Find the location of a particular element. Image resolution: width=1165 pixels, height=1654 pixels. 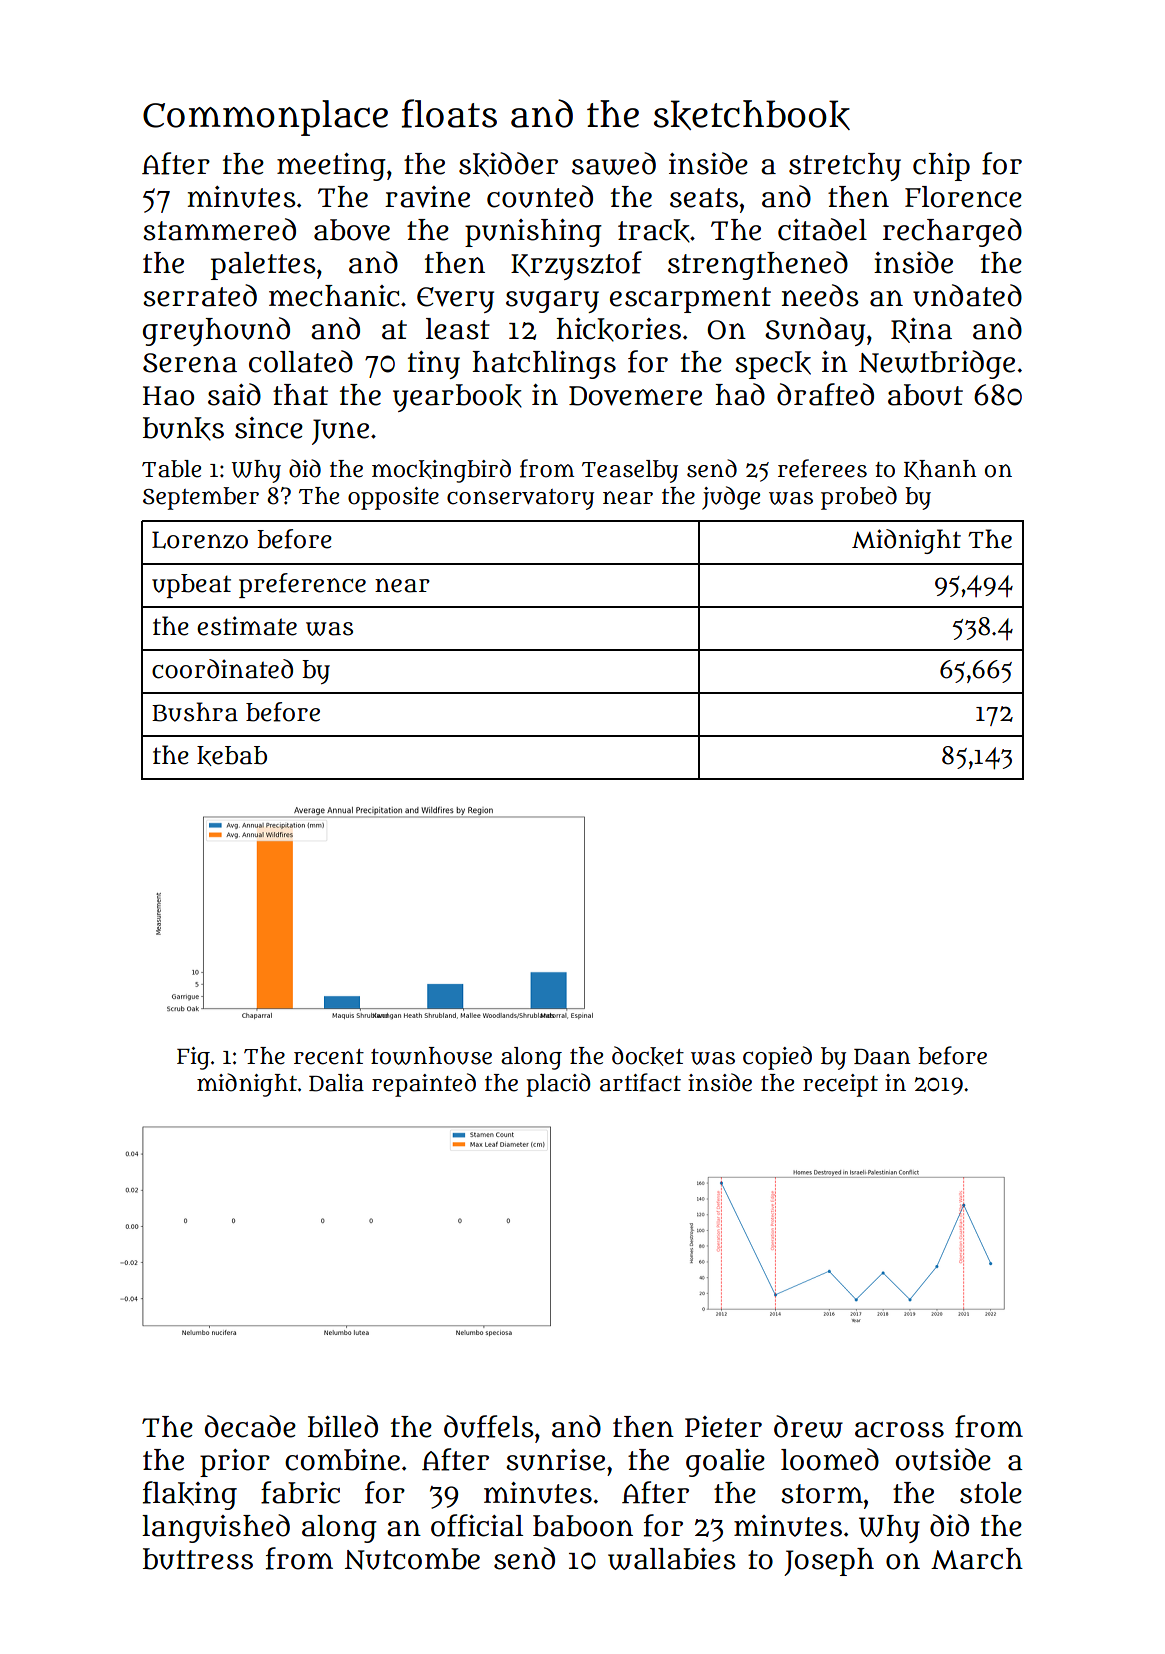

recent is located at coordinates (329, 1057).
